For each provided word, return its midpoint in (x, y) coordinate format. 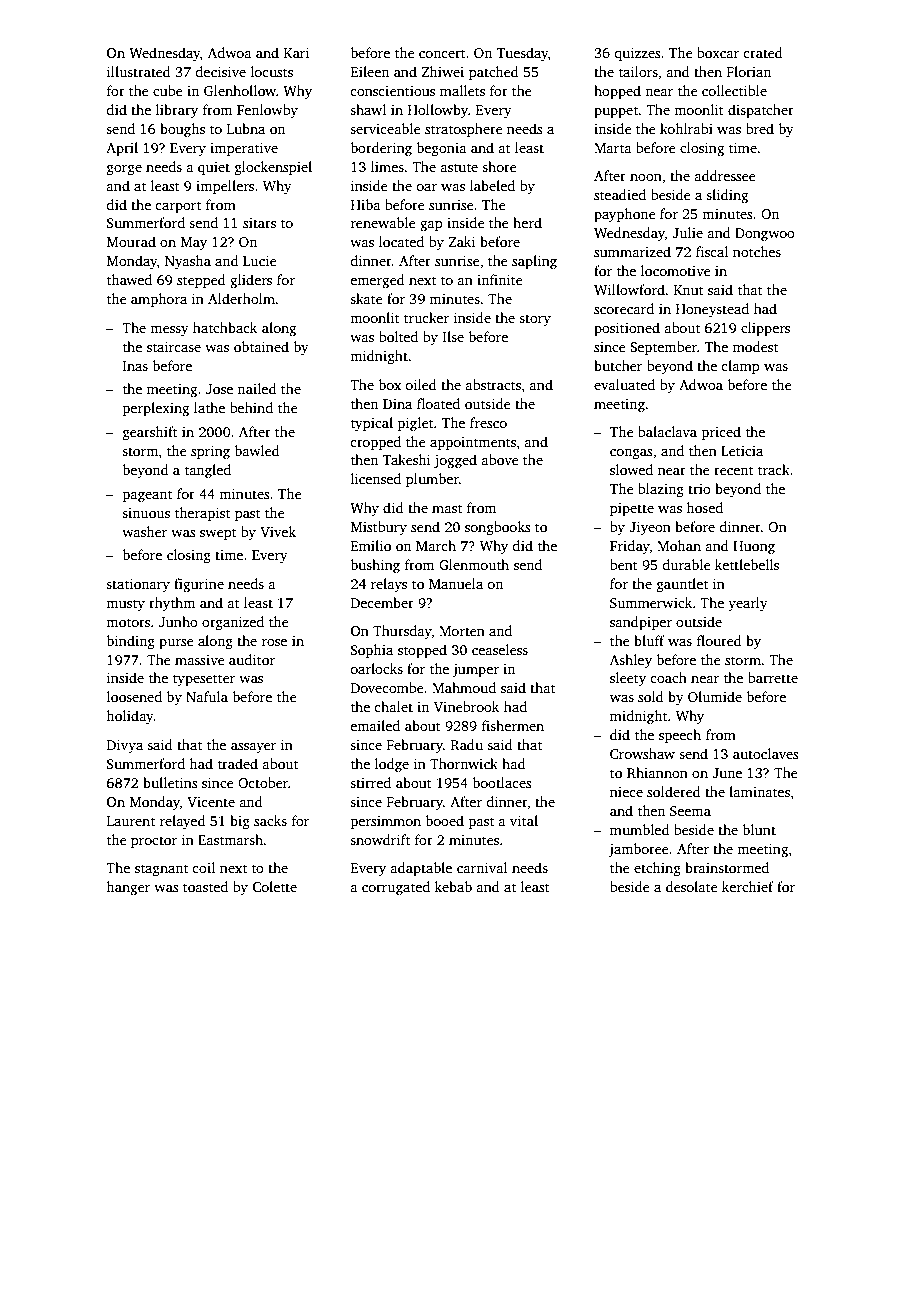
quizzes (637, 54)
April (122, 149)
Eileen (370, 71)
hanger (128, 888)
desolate (692, 886)
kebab (453, 886)
